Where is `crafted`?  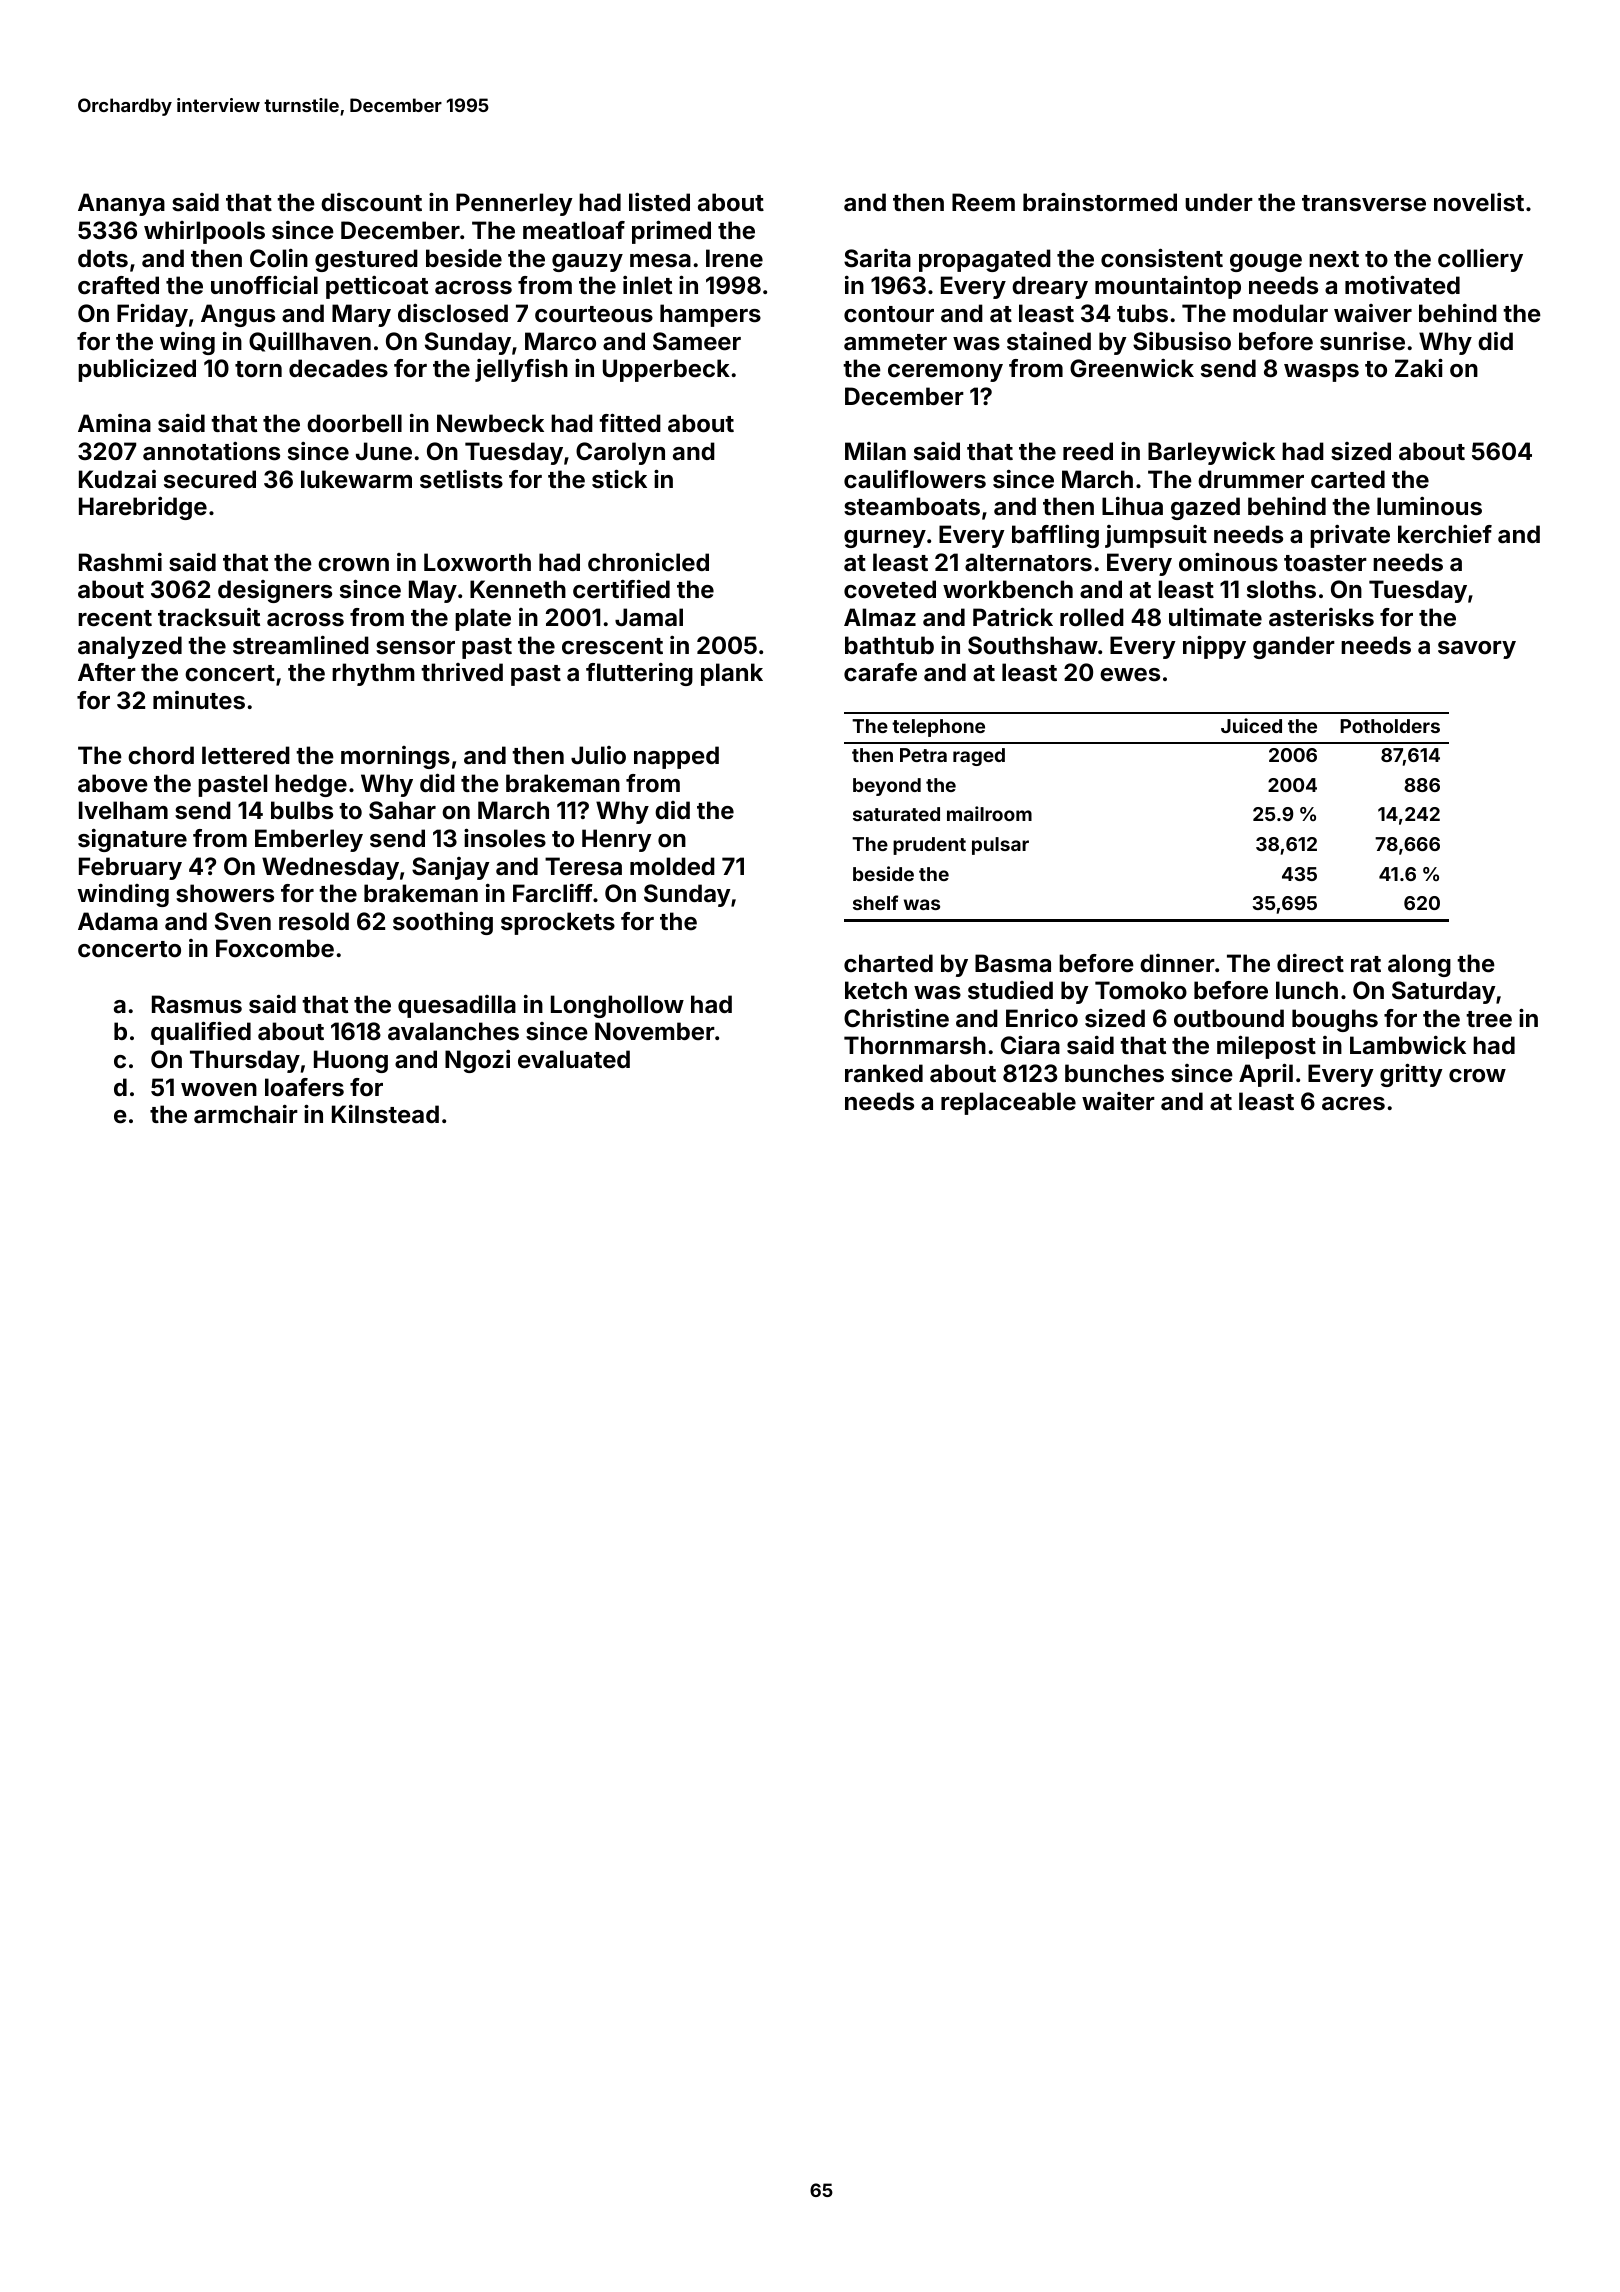 crafted is located at coordinates (118, 285).
